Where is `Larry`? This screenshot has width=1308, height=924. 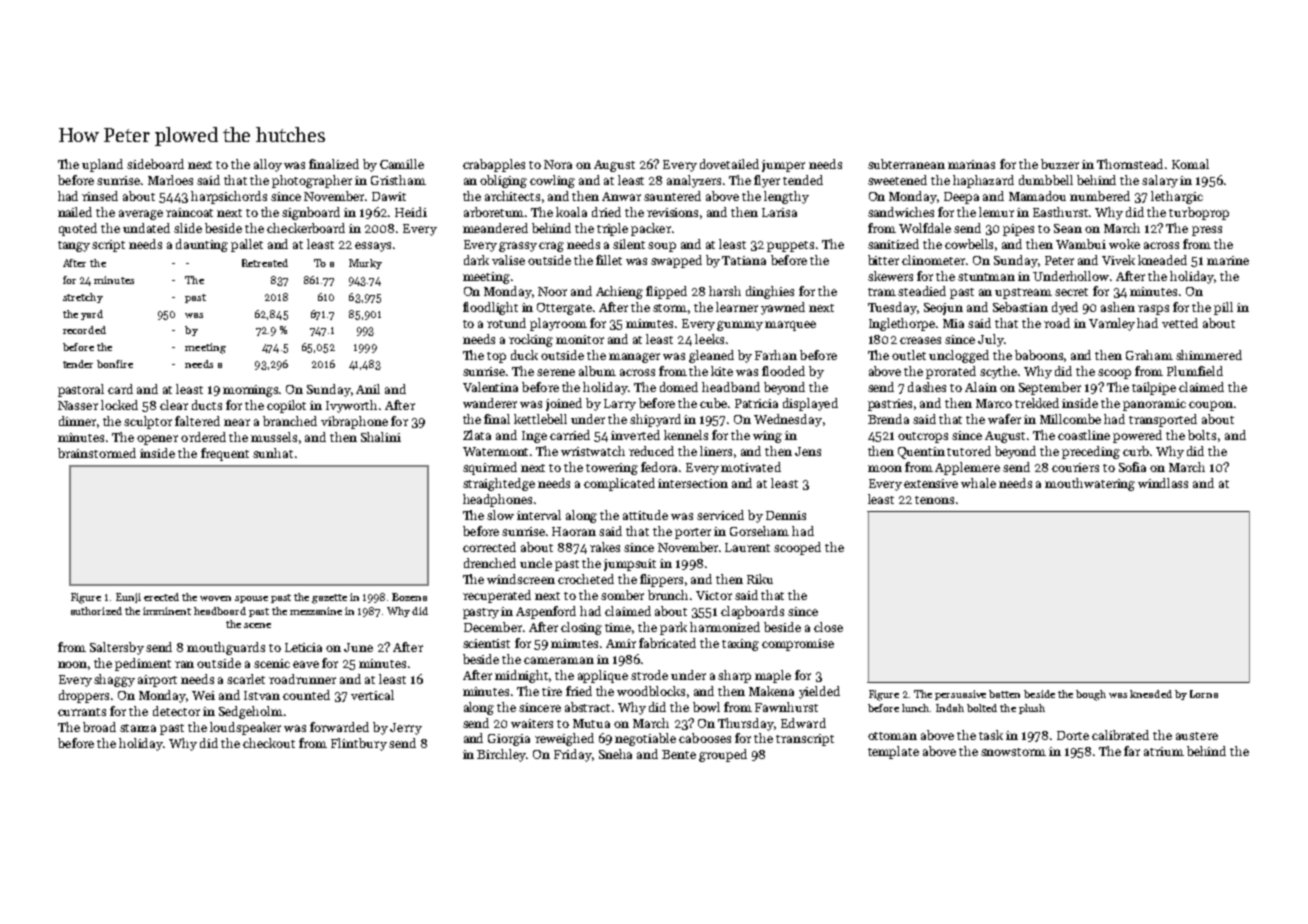 Larry is located at coordinates (620, 405).
